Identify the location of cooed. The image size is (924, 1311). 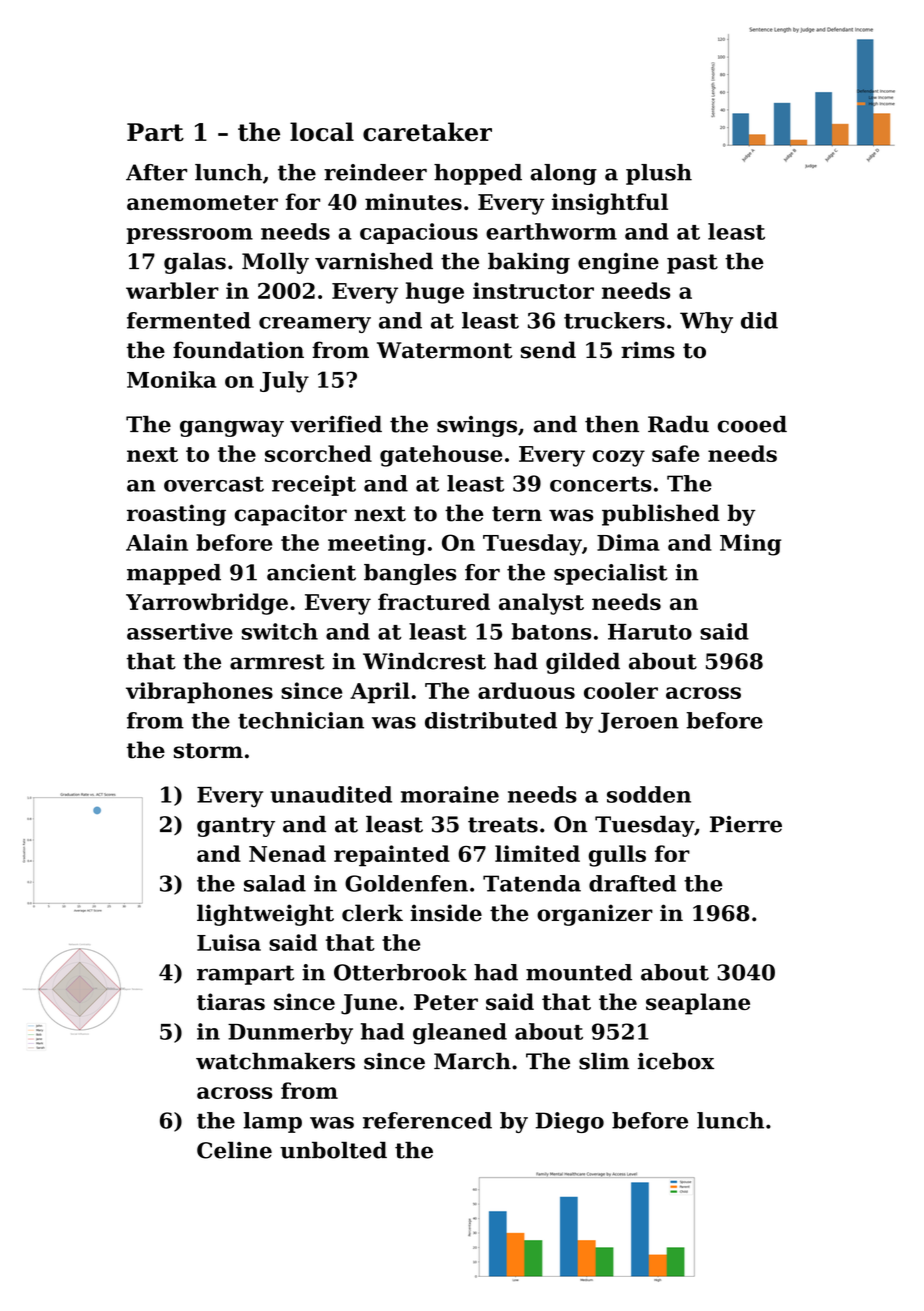
(752, 424).
